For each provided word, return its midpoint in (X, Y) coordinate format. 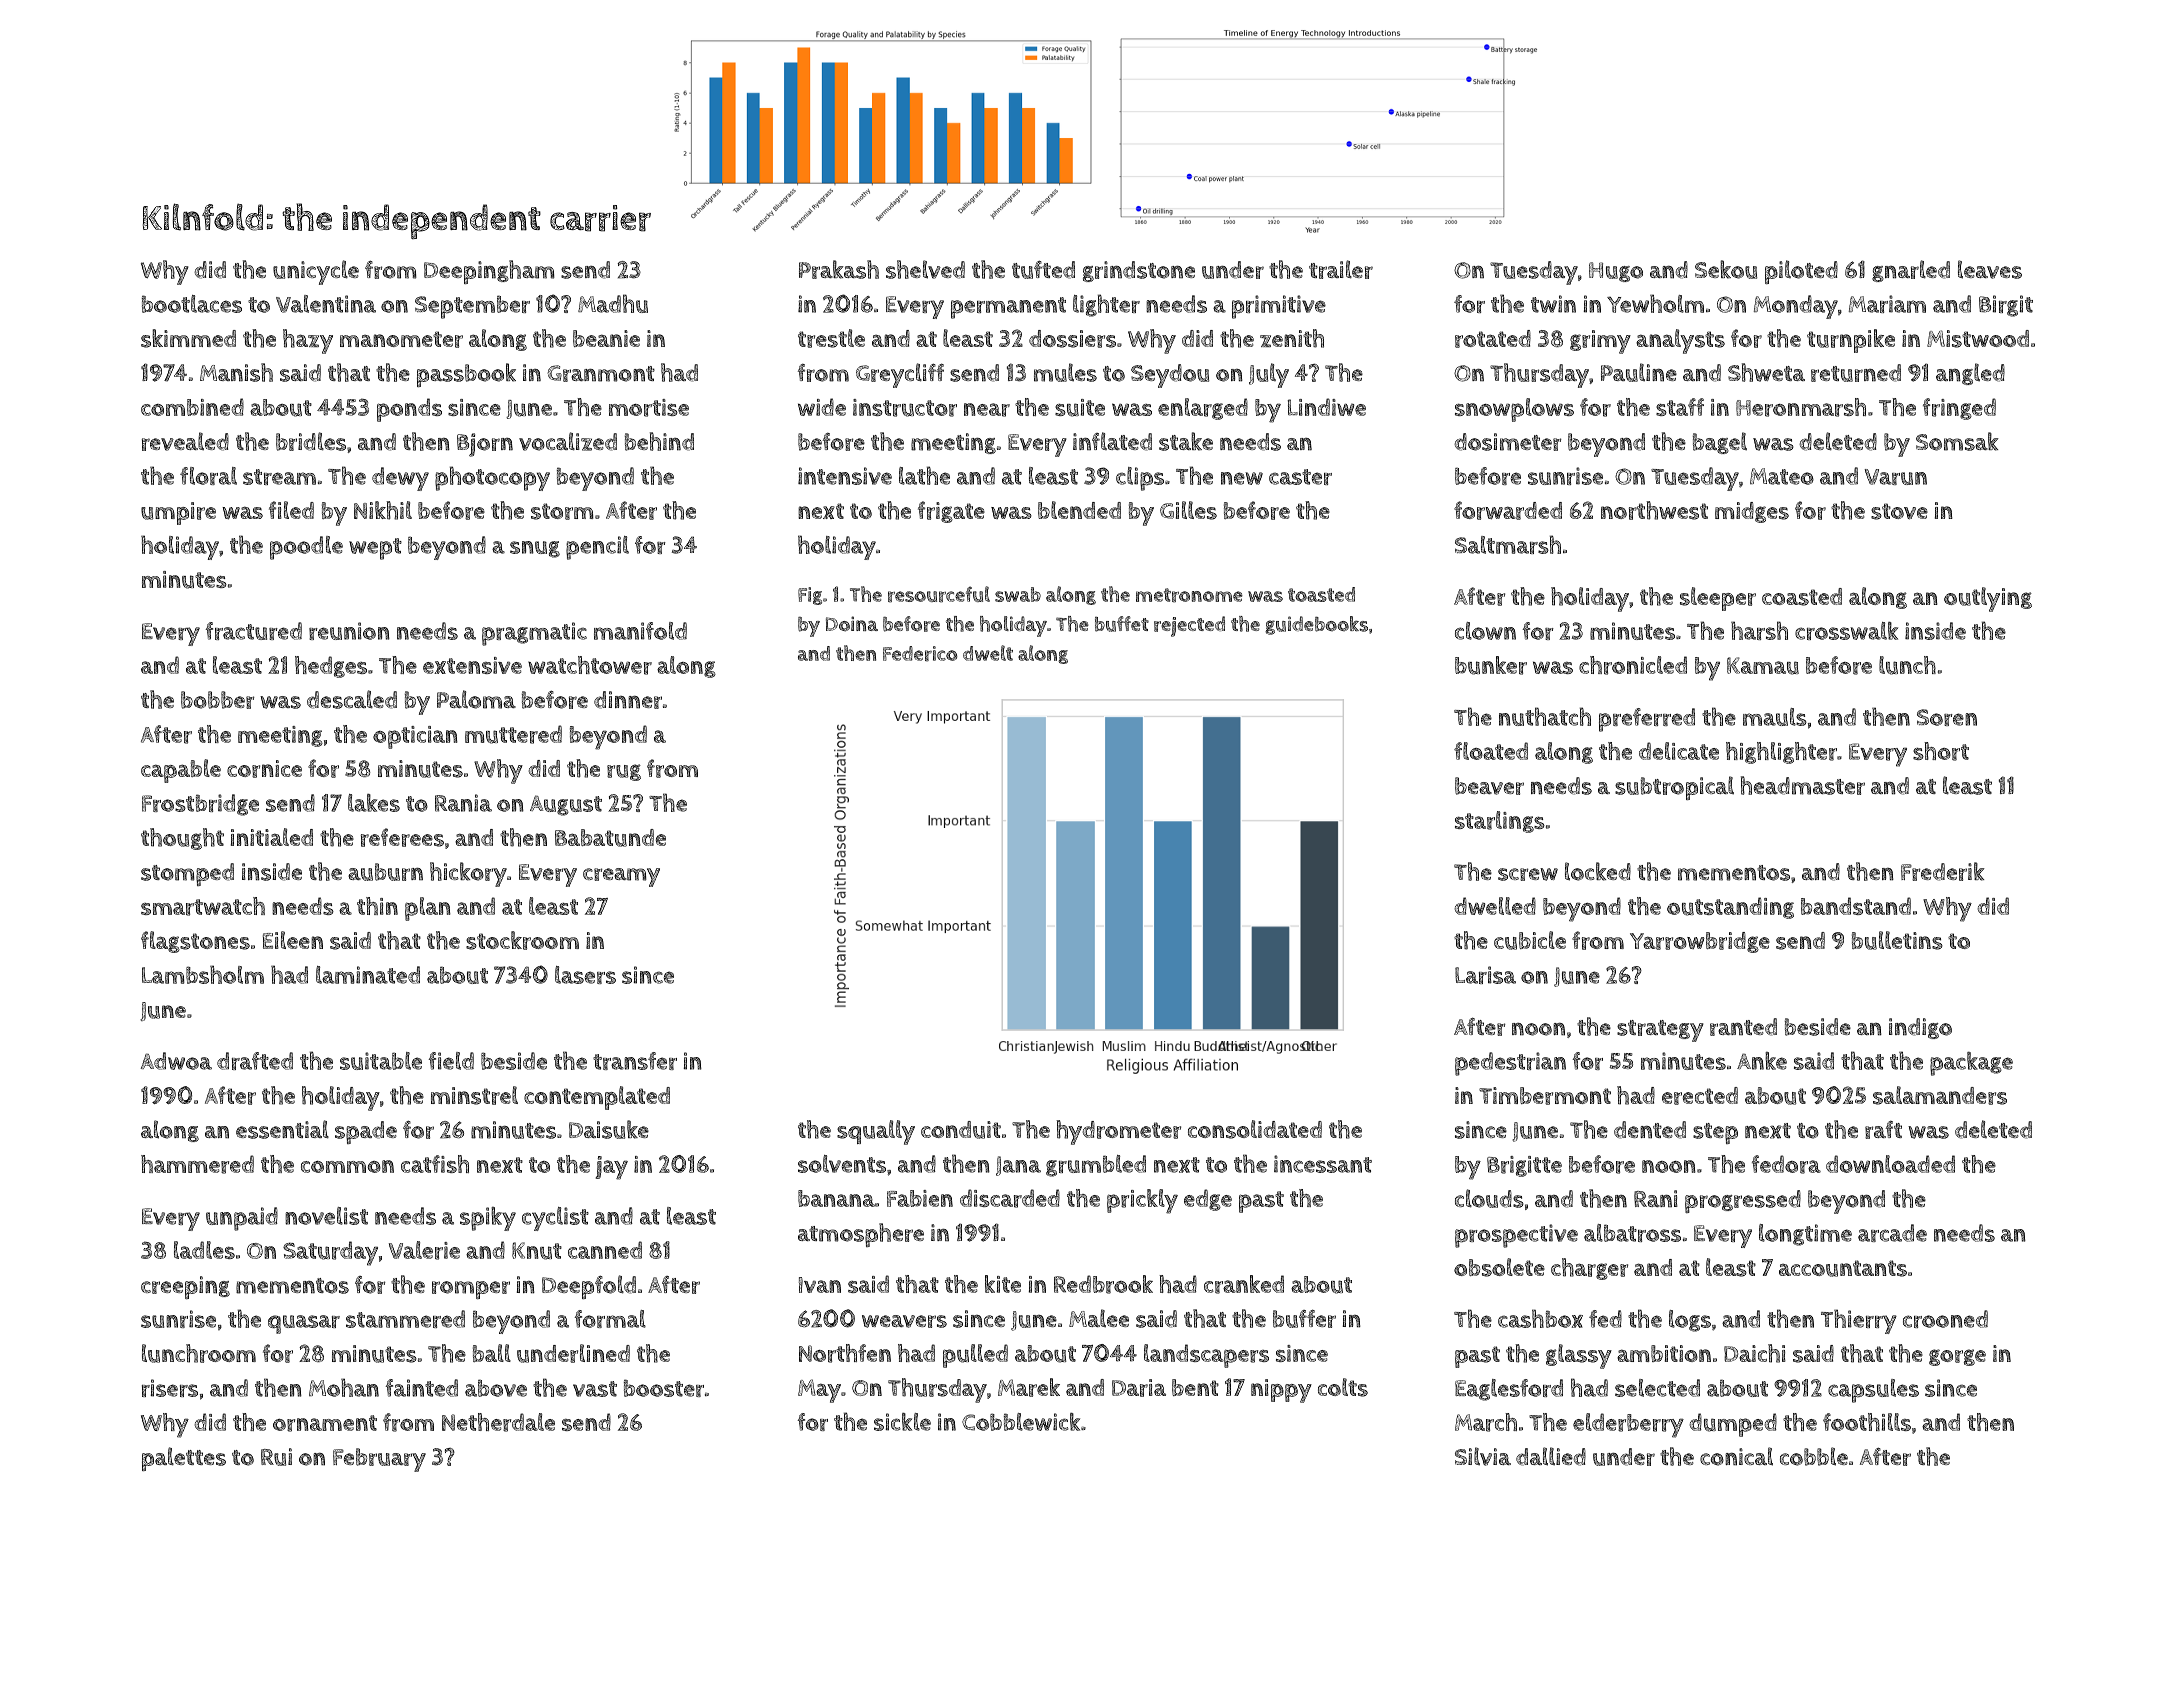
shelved (925, 269)
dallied (1551, 1456)
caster (1300, 477)
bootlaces (192, 304)
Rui (276, 1457)
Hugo (1616, 272)
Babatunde (610, 838)
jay (612, 1168)
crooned (1945, 1319)
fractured (253, 631)
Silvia (1483, 1456)
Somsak (1957, 441)
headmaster (1803, 785)
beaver (1489, 786)
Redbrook (1103, 1284)
